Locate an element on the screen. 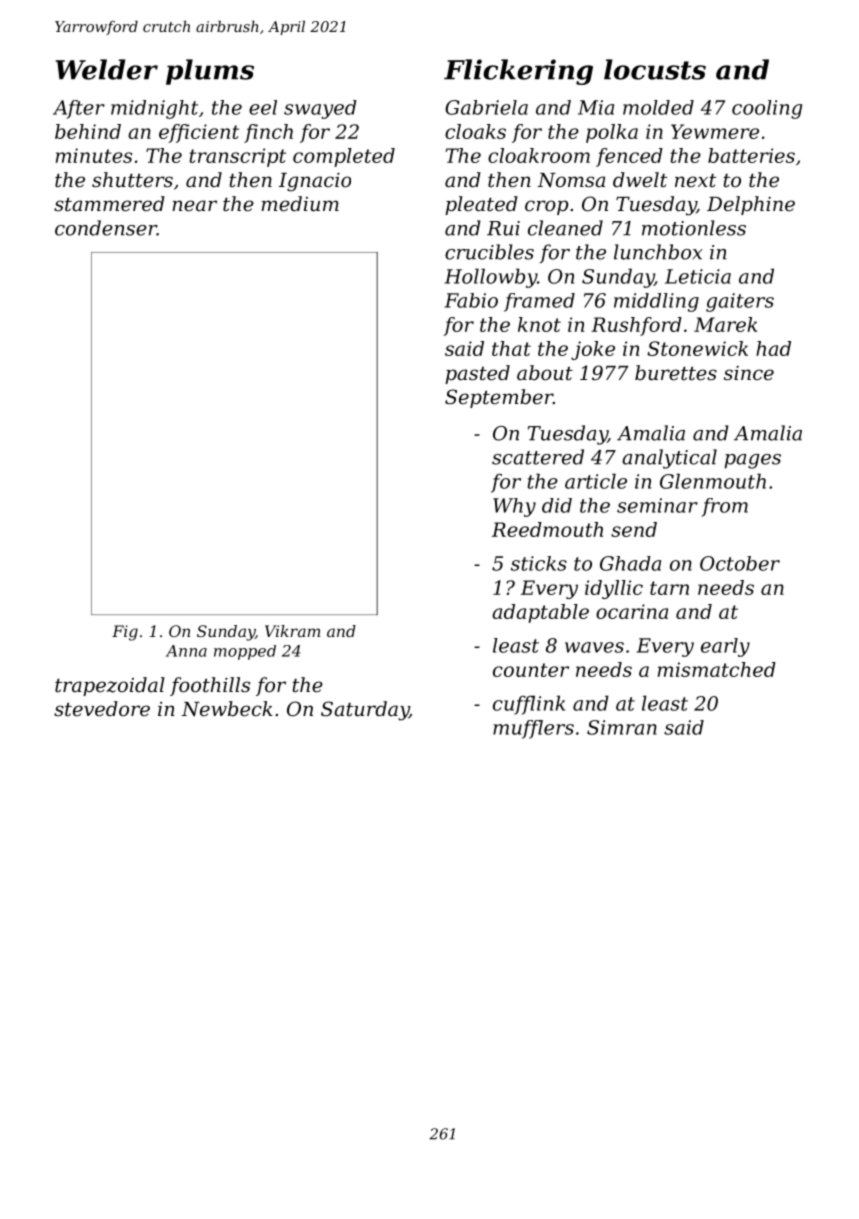 The height and width of the screenshot is (1219, 859). trapezoidal is located at coordinates (110, 686).
